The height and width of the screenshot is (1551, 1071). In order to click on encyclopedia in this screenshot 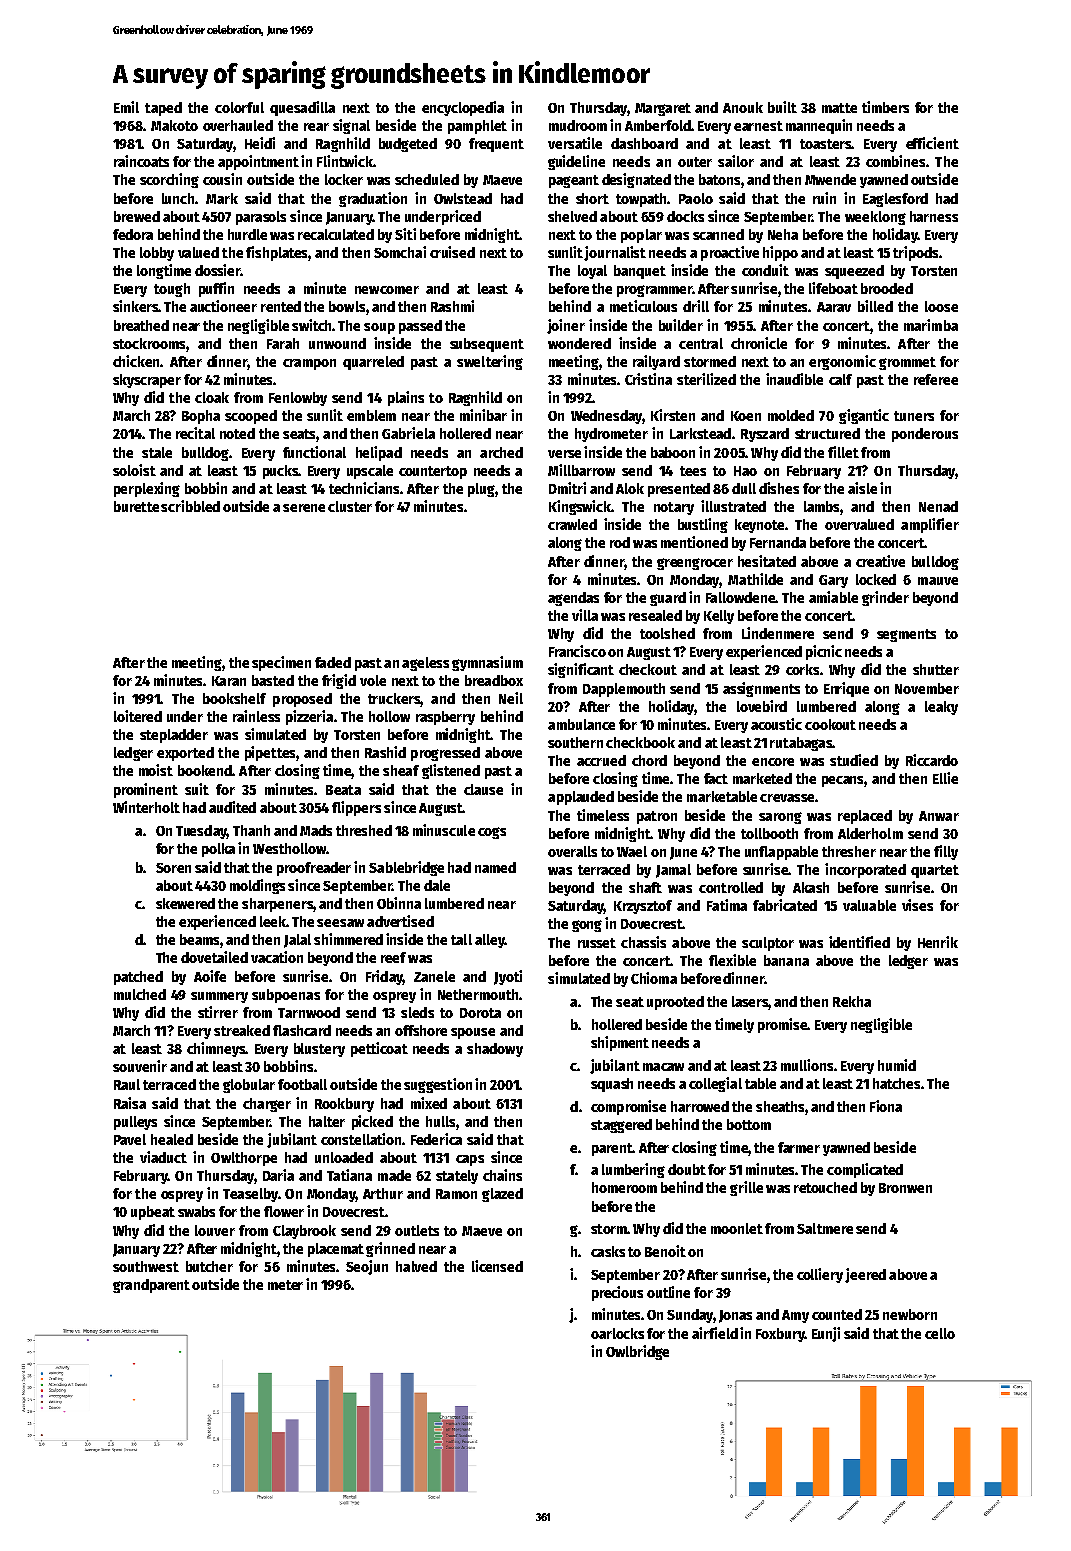, I will do `click(463, 108)`.
